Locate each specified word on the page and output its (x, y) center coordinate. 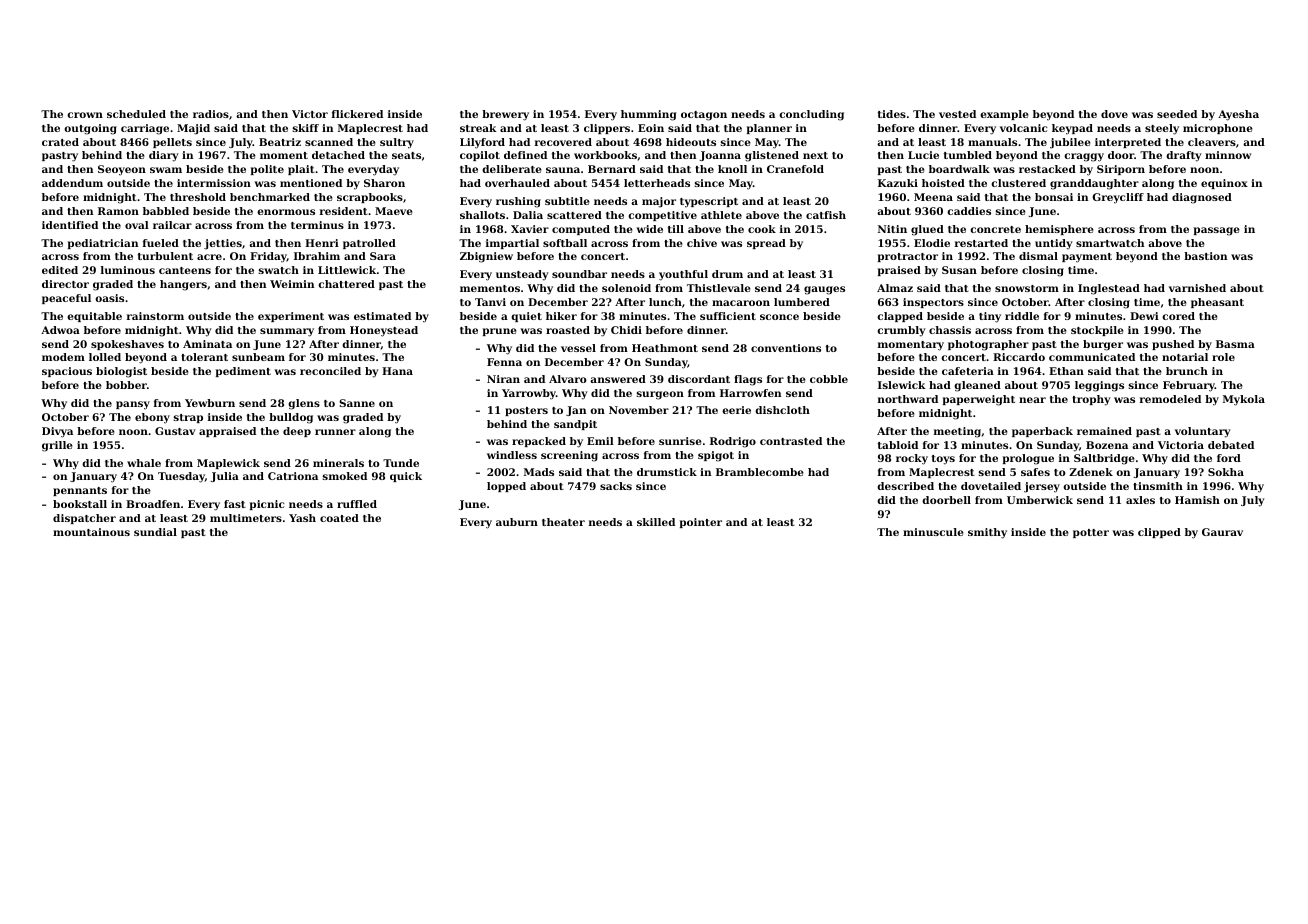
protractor (908, 257)
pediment (243, 372)
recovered (563, 142)
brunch (1187, 371)
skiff (306, 128)
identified (70, 225)
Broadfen (153, 504)
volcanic (1023, 128)
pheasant (1217, 303)
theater (563, 522)
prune (500, 332)
